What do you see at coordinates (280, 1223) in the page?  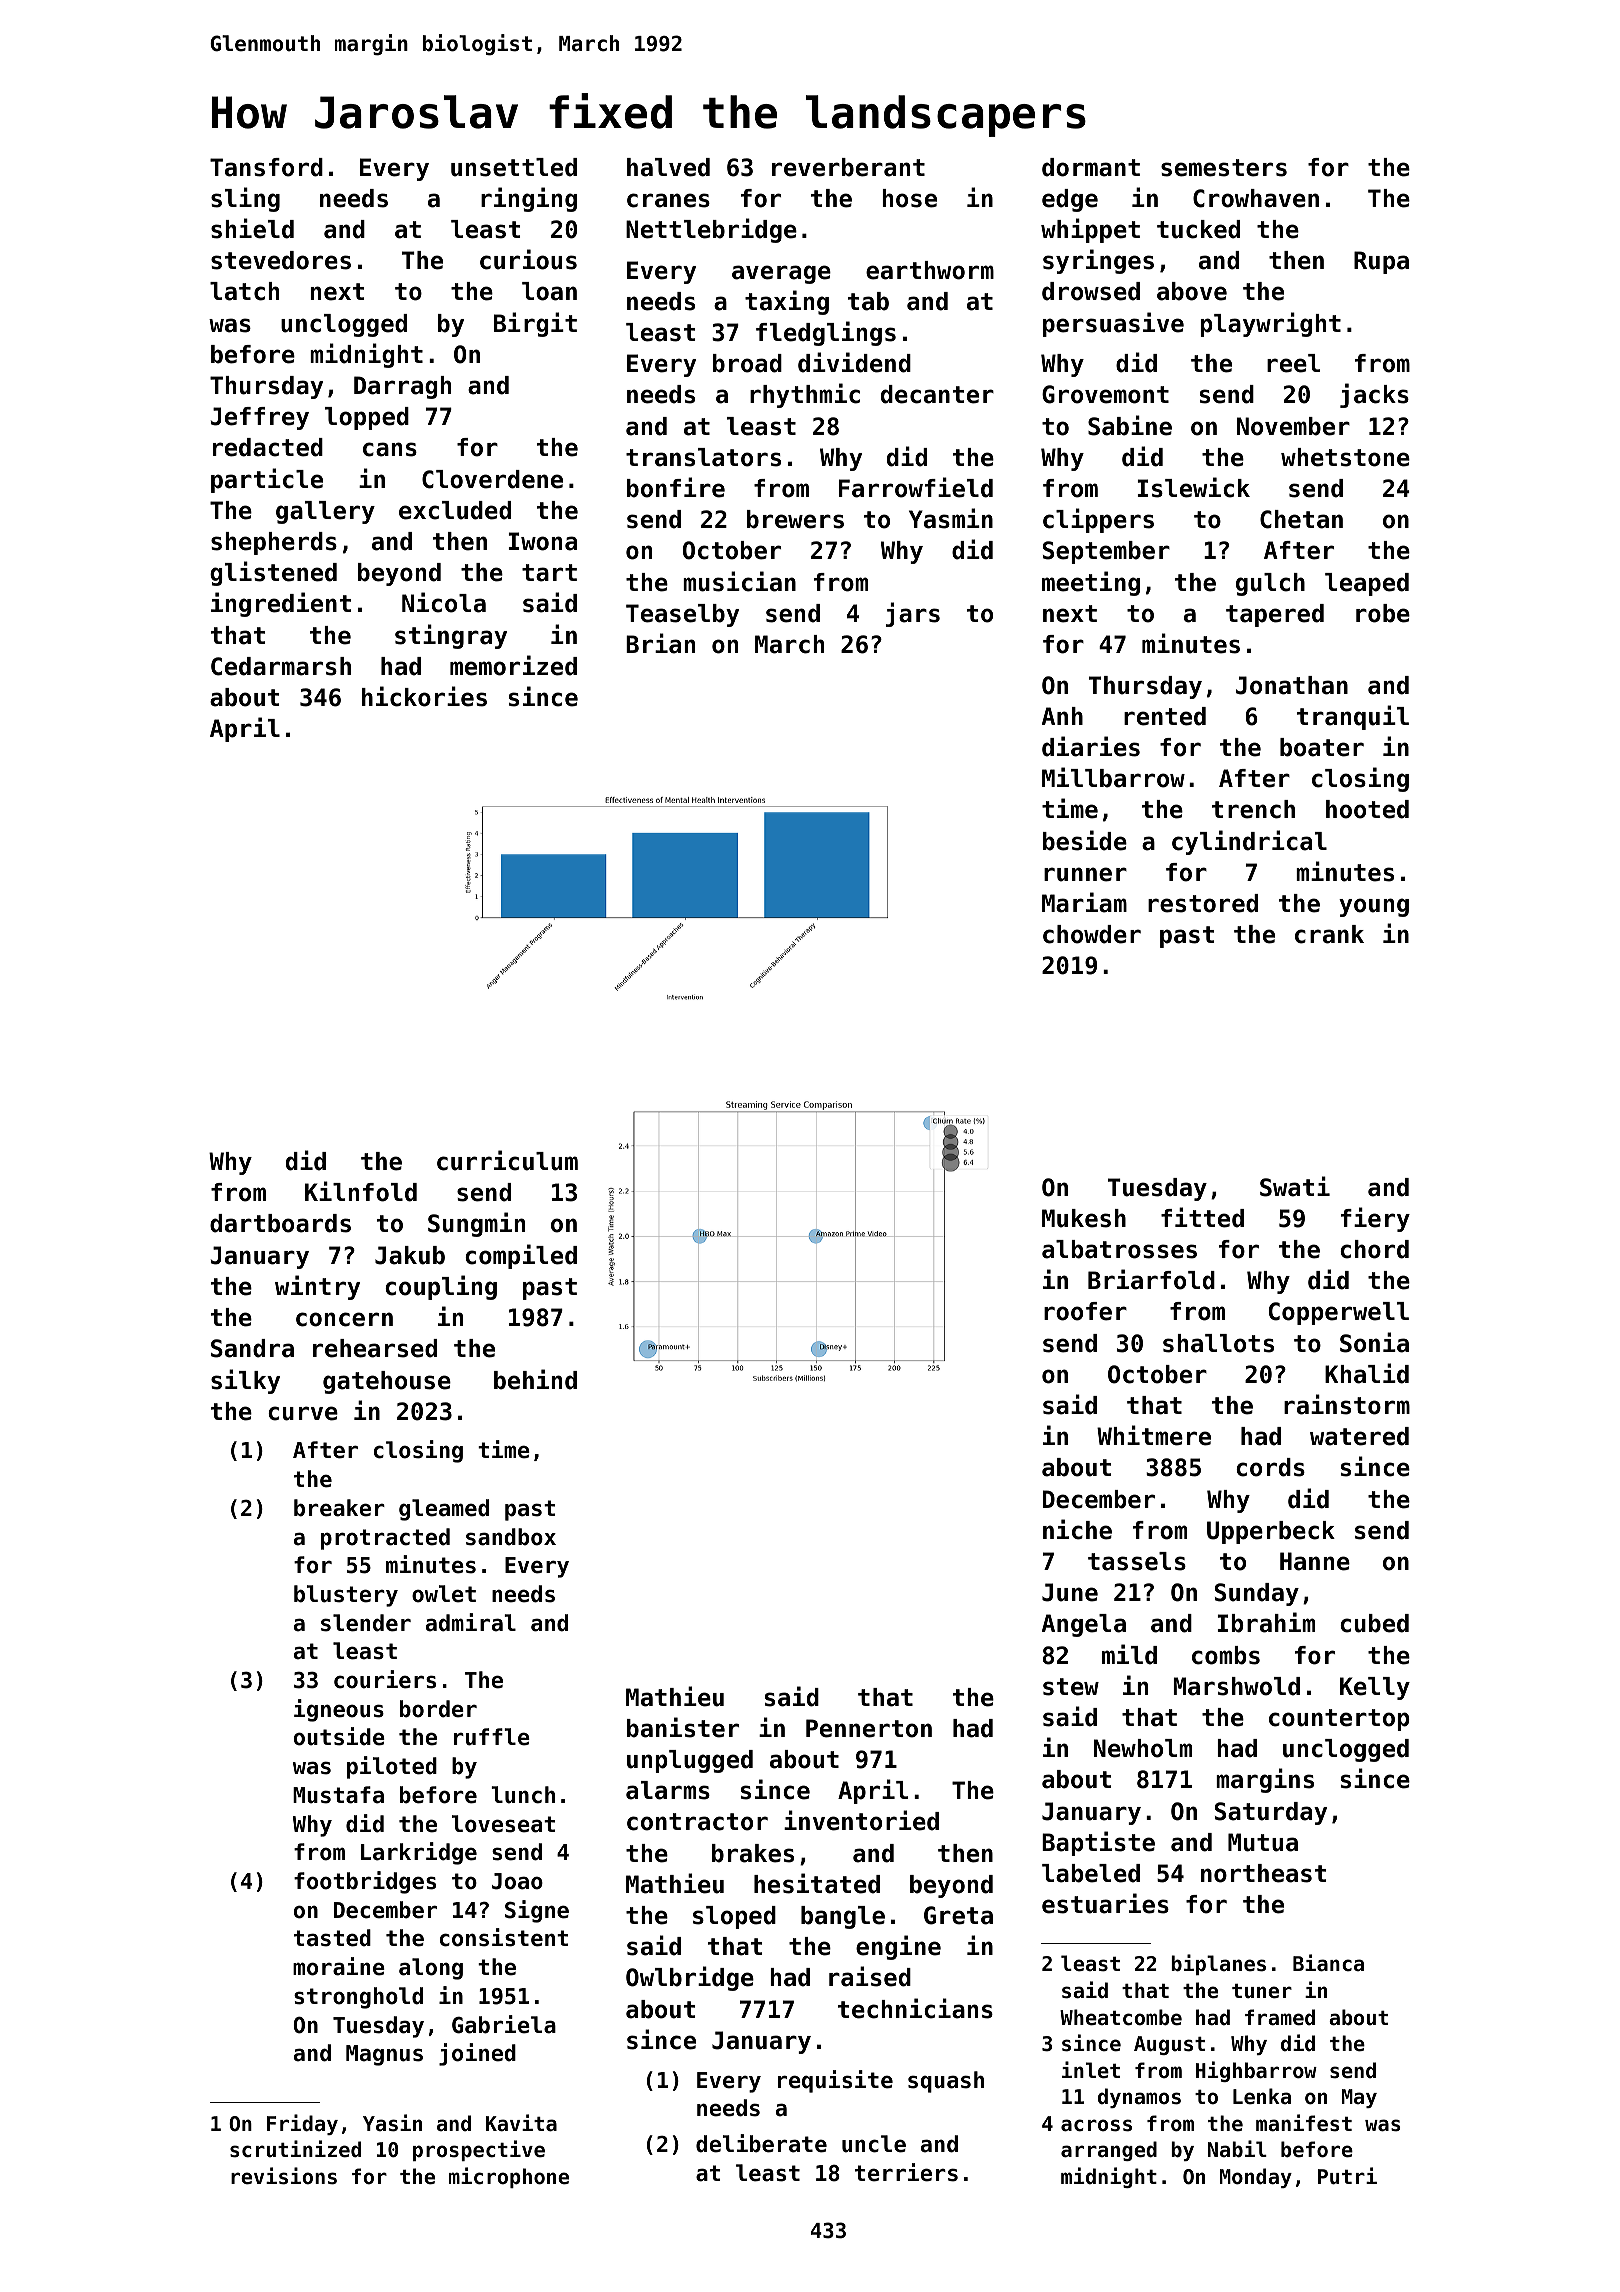 I see `dartboards` at bounding box center [280, 1223].
